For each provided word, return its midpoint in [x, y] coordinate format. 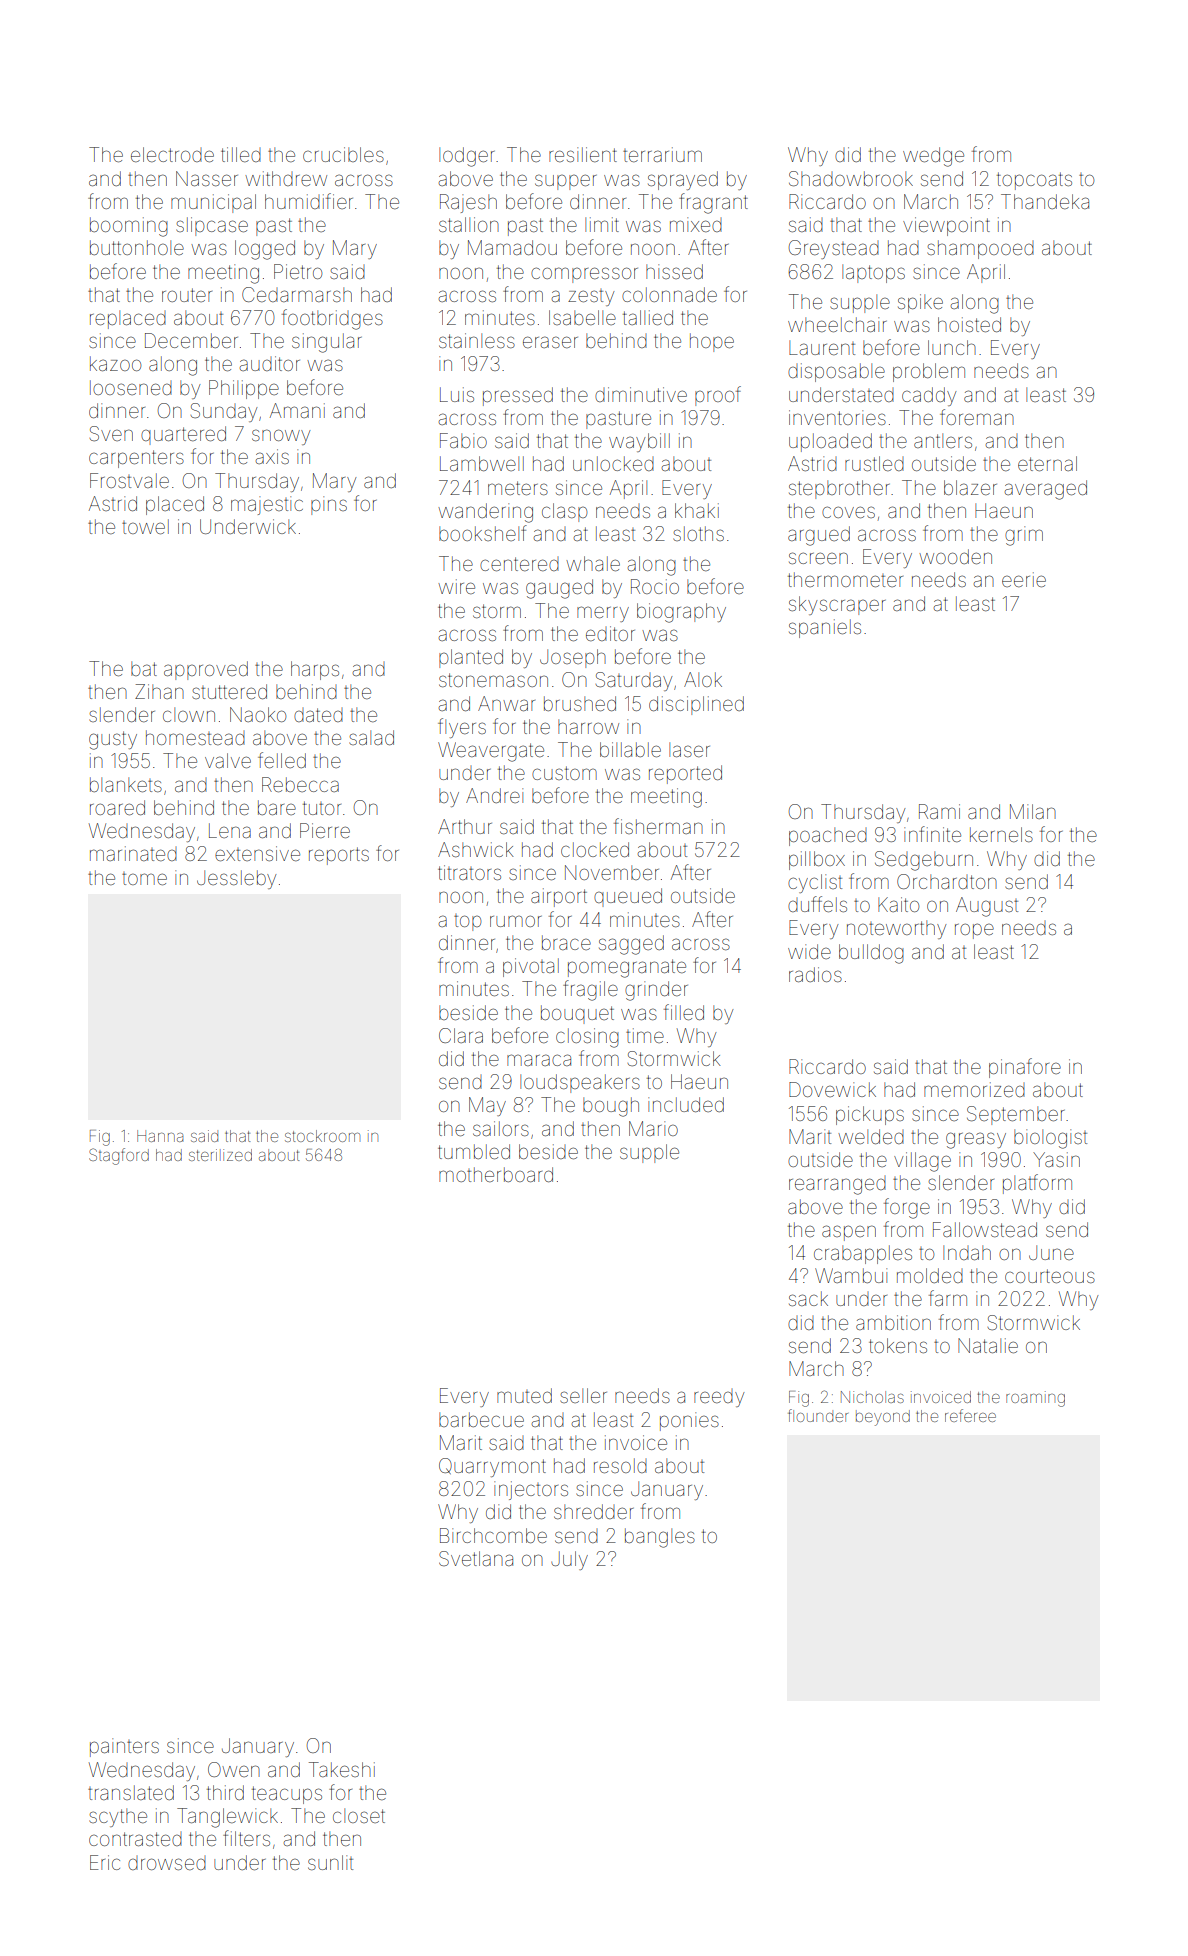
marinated [133, 853]
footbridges [332, 319]
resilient [583, 154]
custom [564, 773]
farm [948, 1298]
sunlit [330, 1862]
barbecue [481, 1419]
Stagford [119, 1156]
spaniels [825, 628]
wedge [933, 157]
